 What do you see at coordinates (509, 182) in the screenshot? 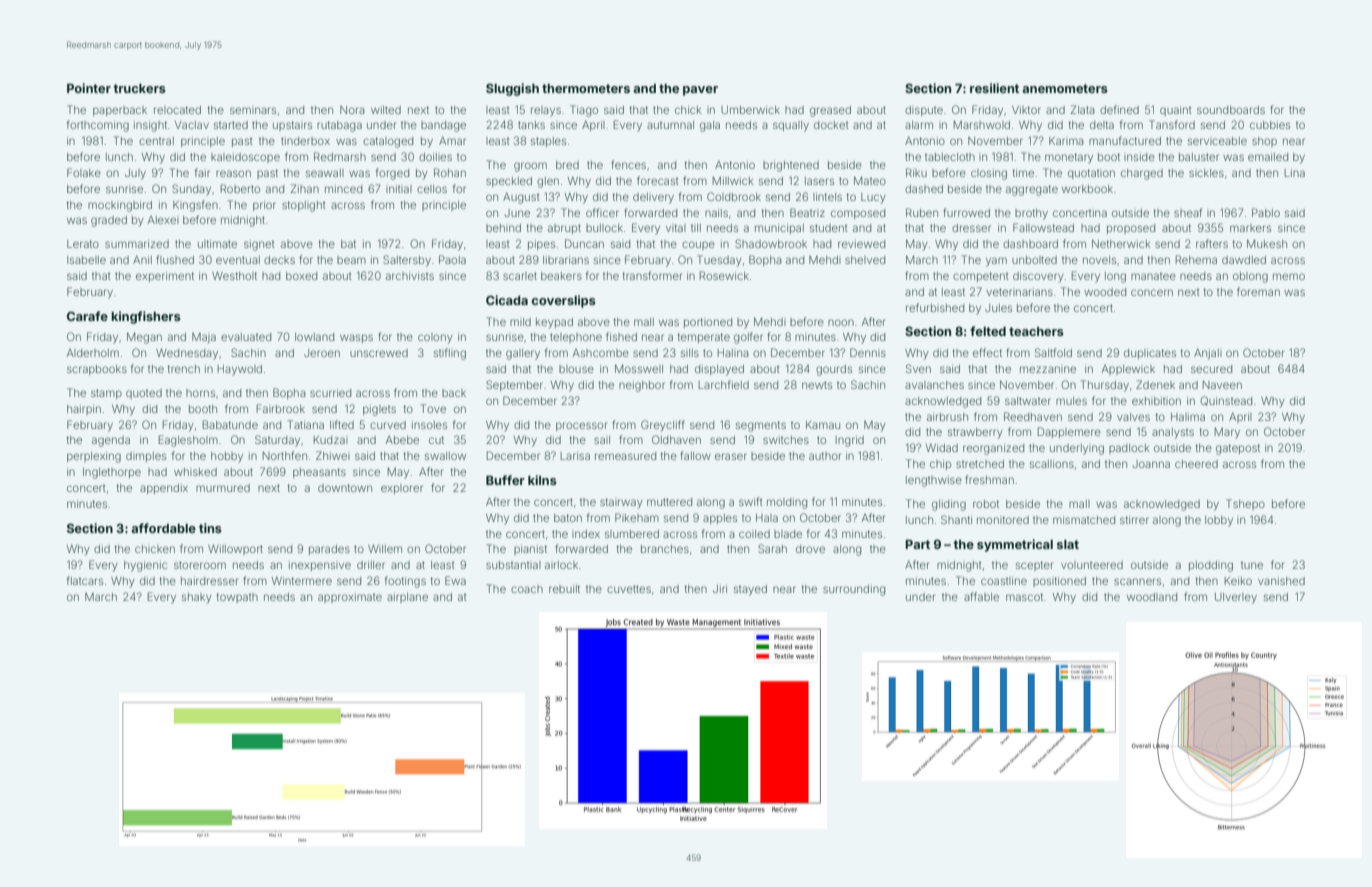
I see `speckled` at bounding box center [509, 182].
